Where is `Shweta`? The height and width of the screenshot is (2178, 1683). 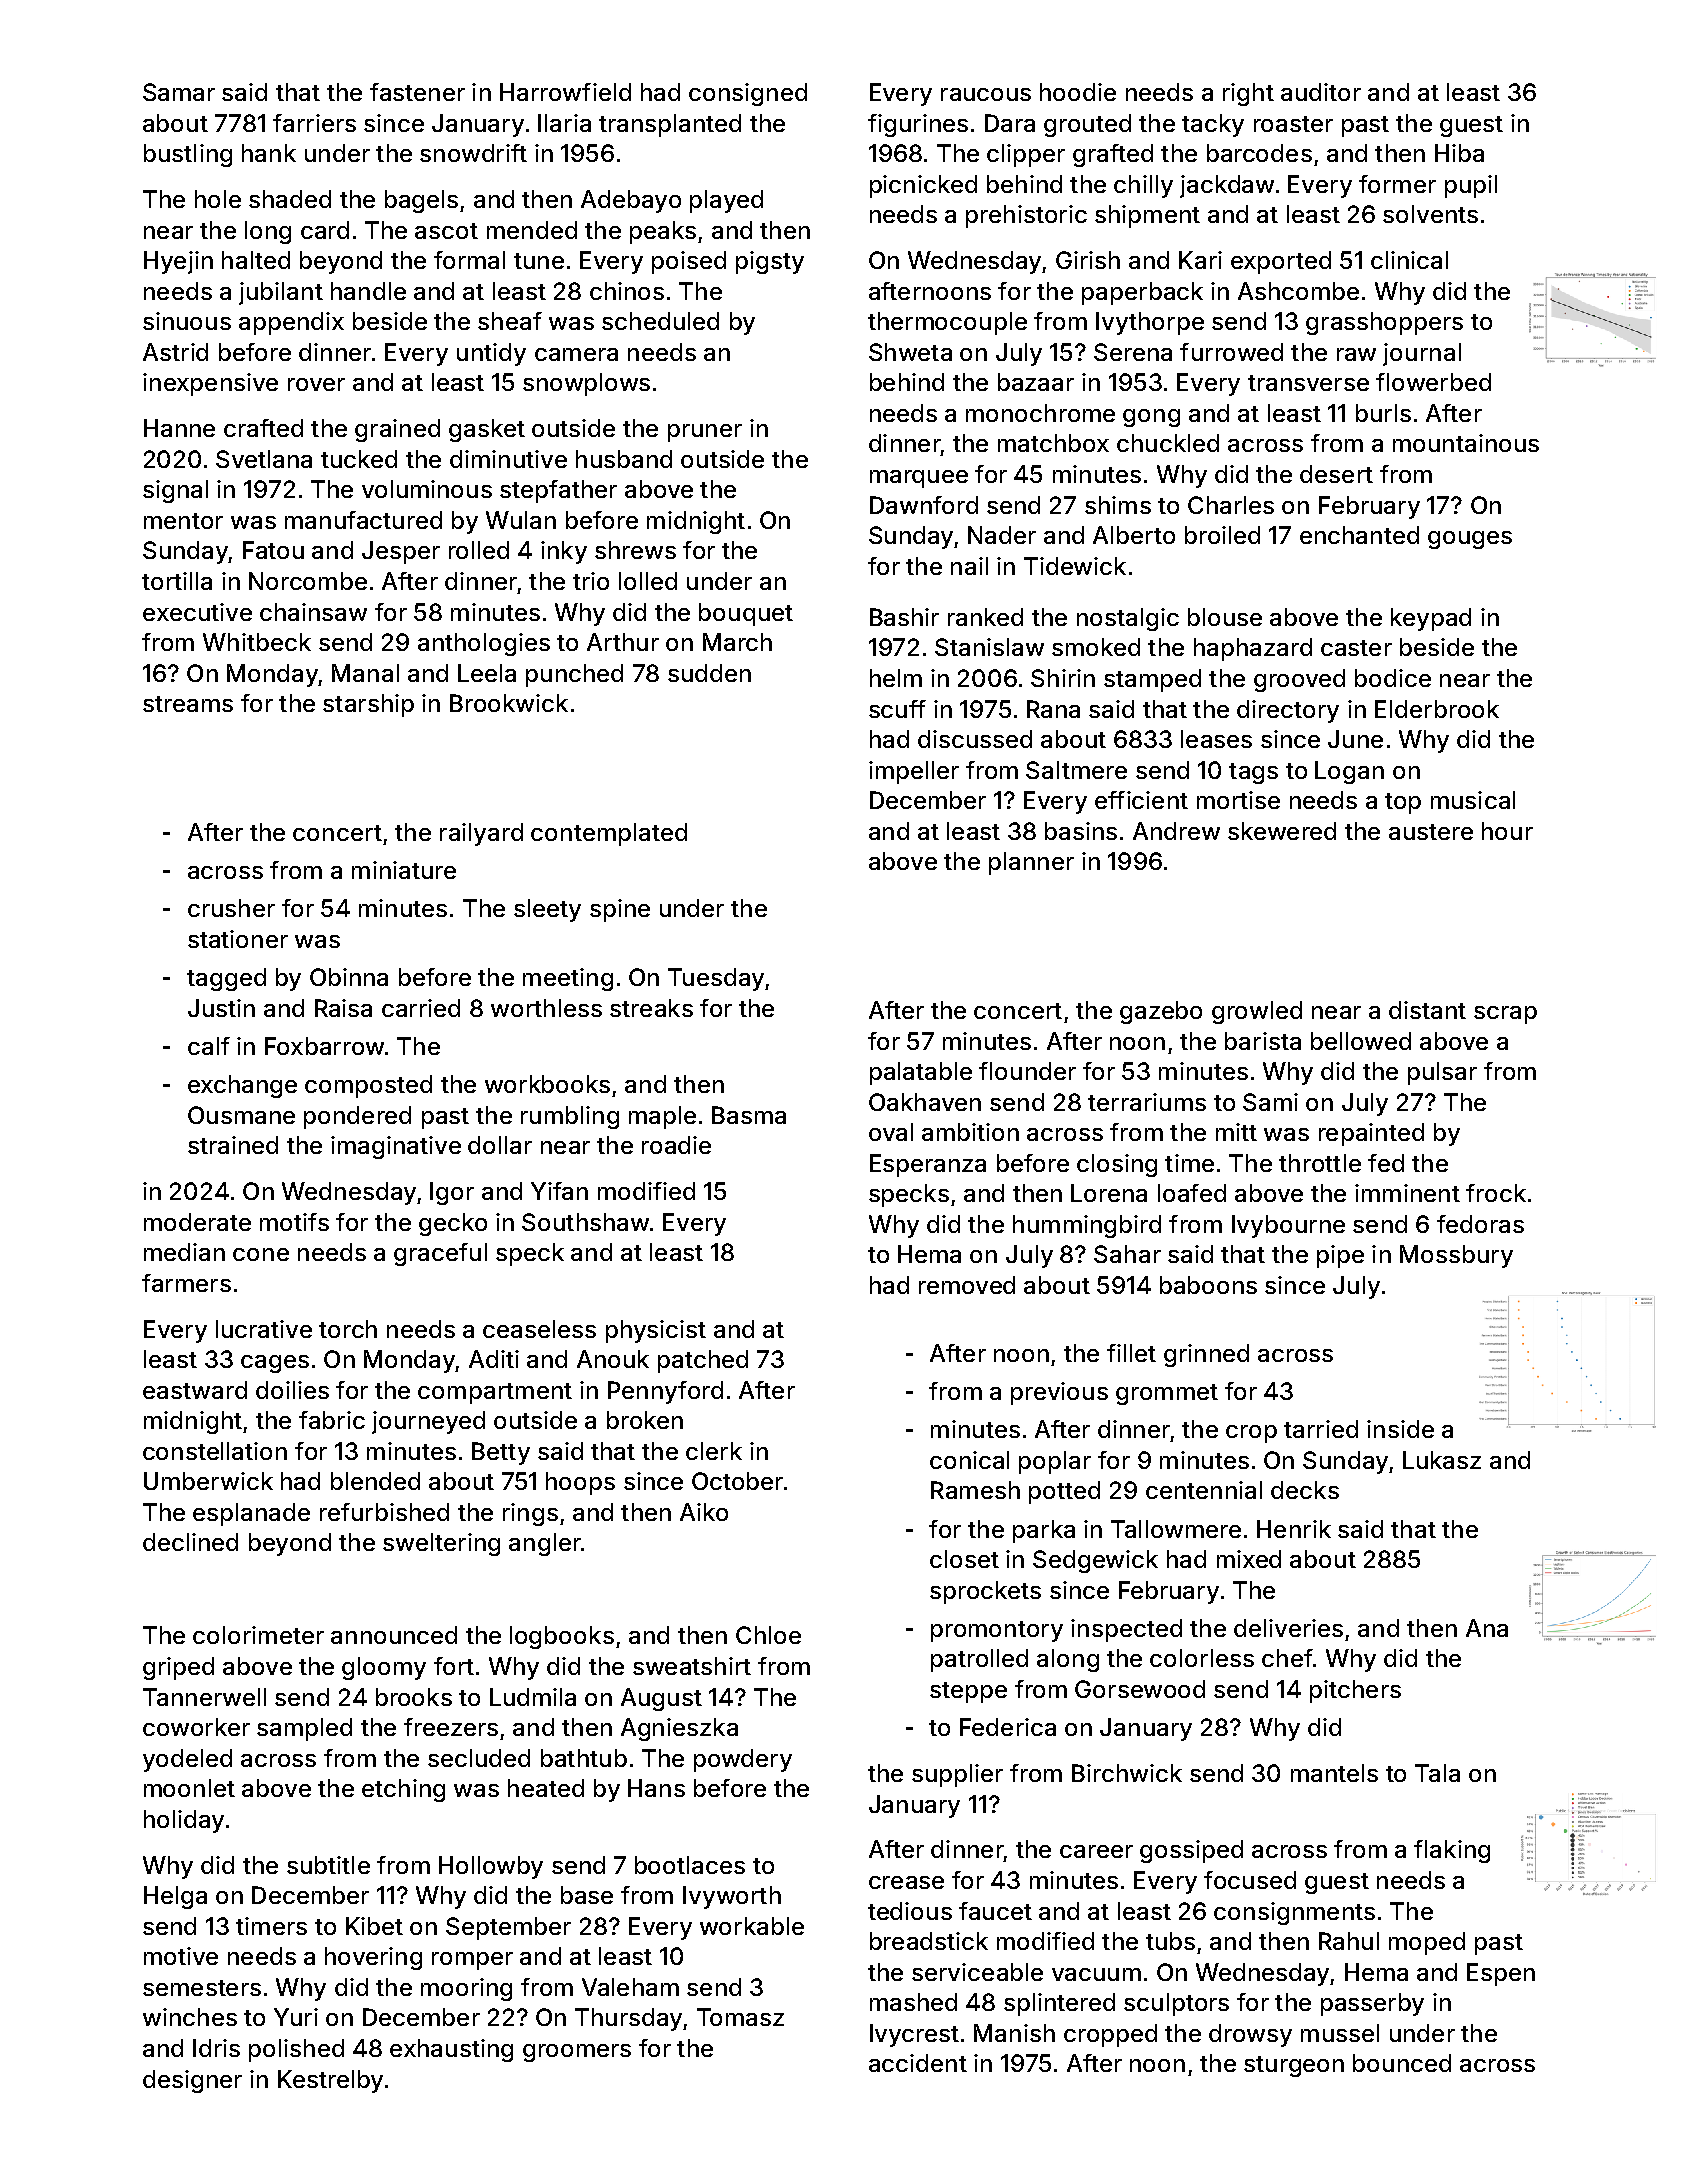
Shweta is located at coordinates (910, 352).
